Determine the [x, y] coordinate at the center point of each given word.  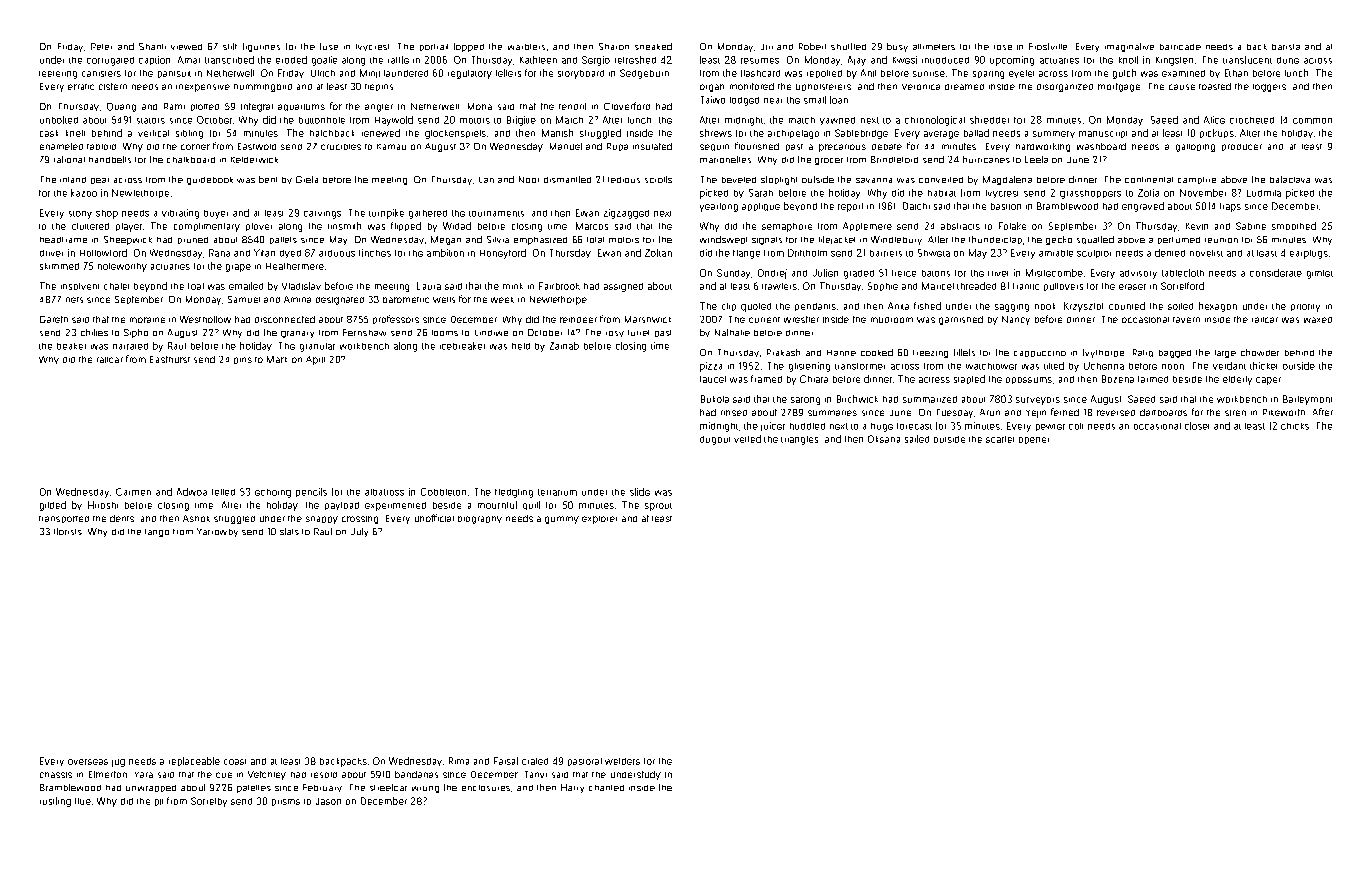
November [1203, 193]
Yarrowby [217, 532]
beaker [71, 346]
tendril [572, 106]
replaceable [194, 761]
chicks [1295, 426]
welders [622, 761]
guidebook [210, 181]
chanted [606, 788]
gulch [1124, 74]
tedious [624, 180]
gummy [562, 520]
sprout [658, 507]
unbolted [59, 120]
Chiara [814, 379]
